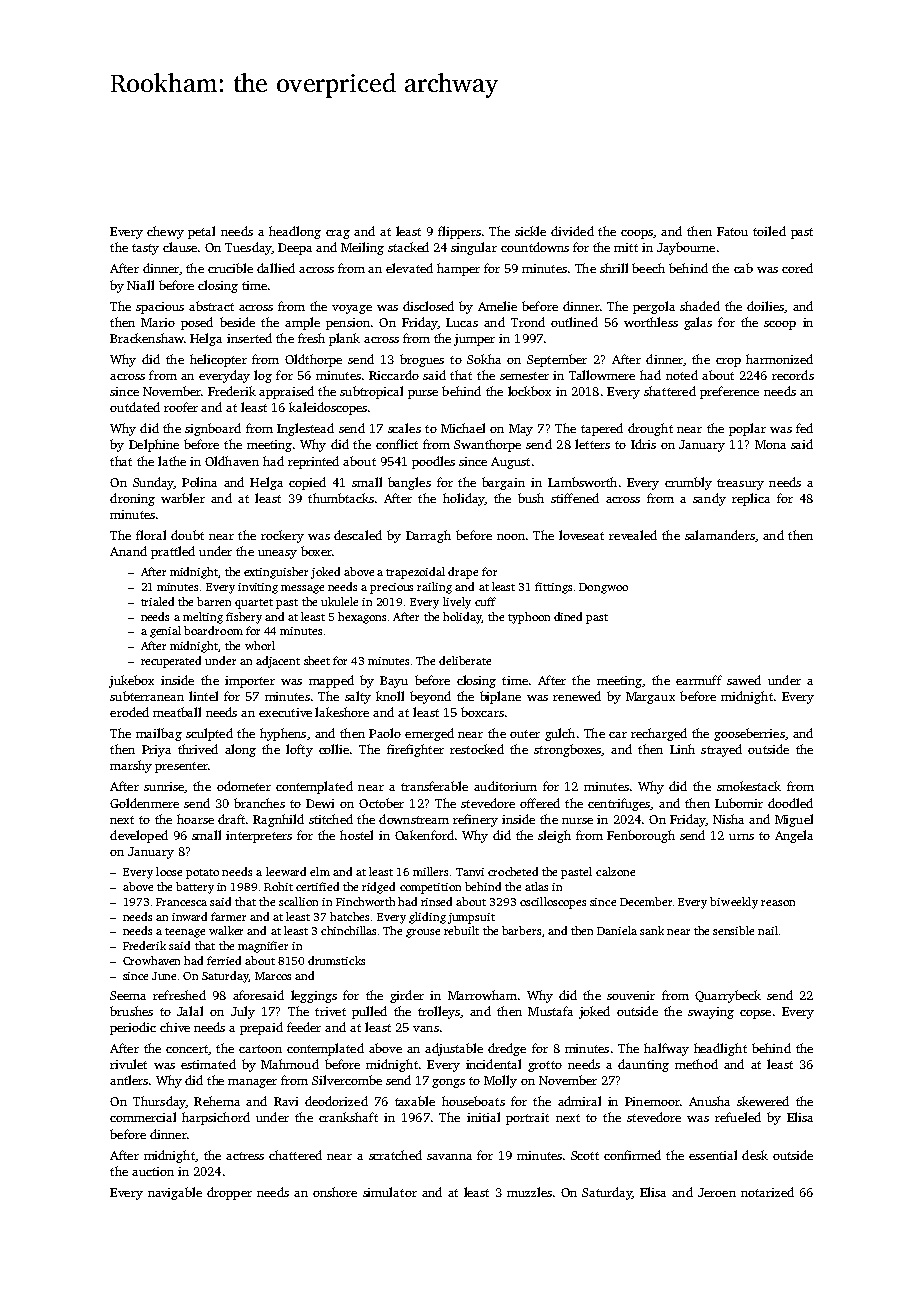 The width and height of the screenshot is (924, 1308). What do you see at coordinates (147, 338) in the screenshot?
I see `Brackenshaw` at bounding box center [147, 338].
